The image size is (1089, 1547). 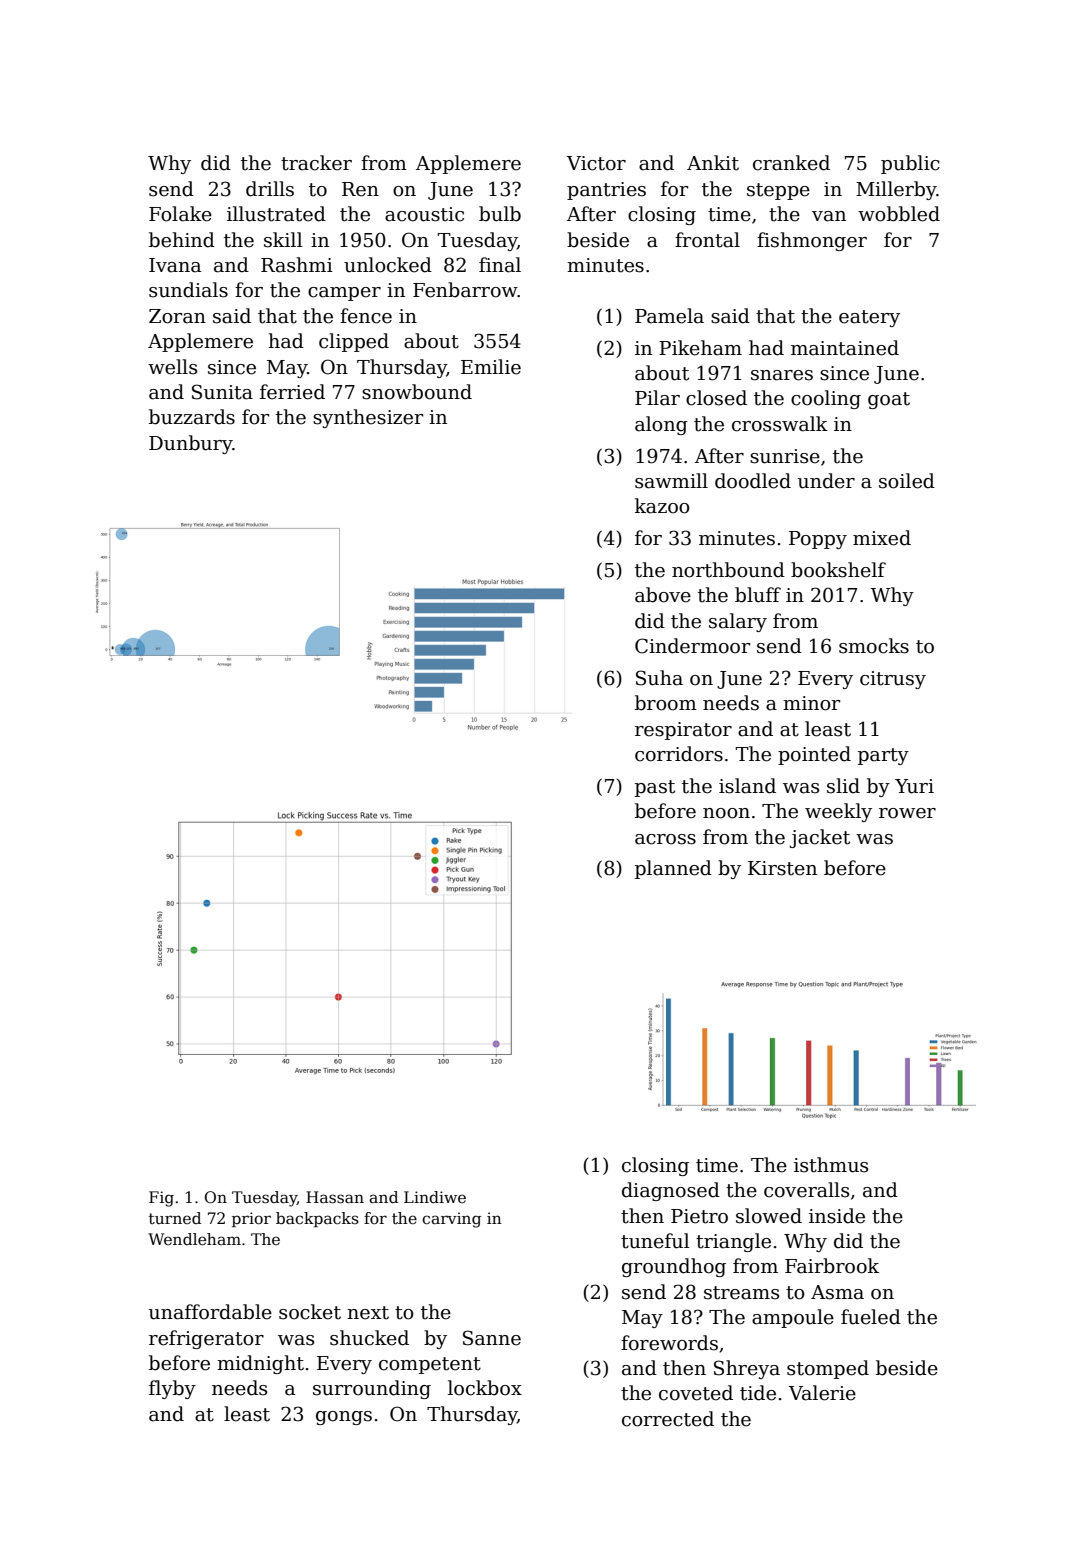 What do you see at coordinates (655, 788) in the page?
I see `past` at bounding box center [655, 788].
